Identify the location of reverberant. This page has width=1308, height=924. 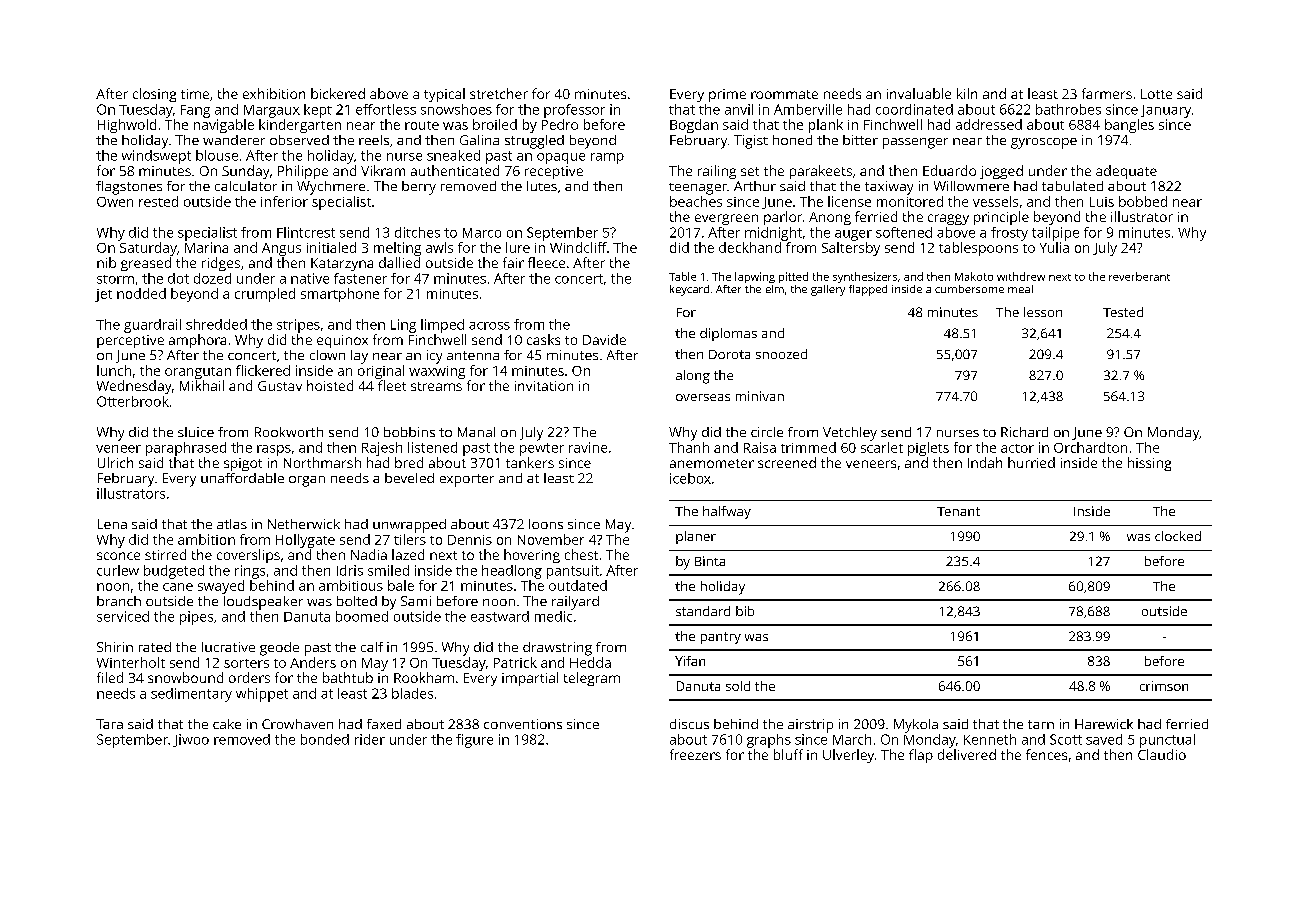
(1139, 276).
